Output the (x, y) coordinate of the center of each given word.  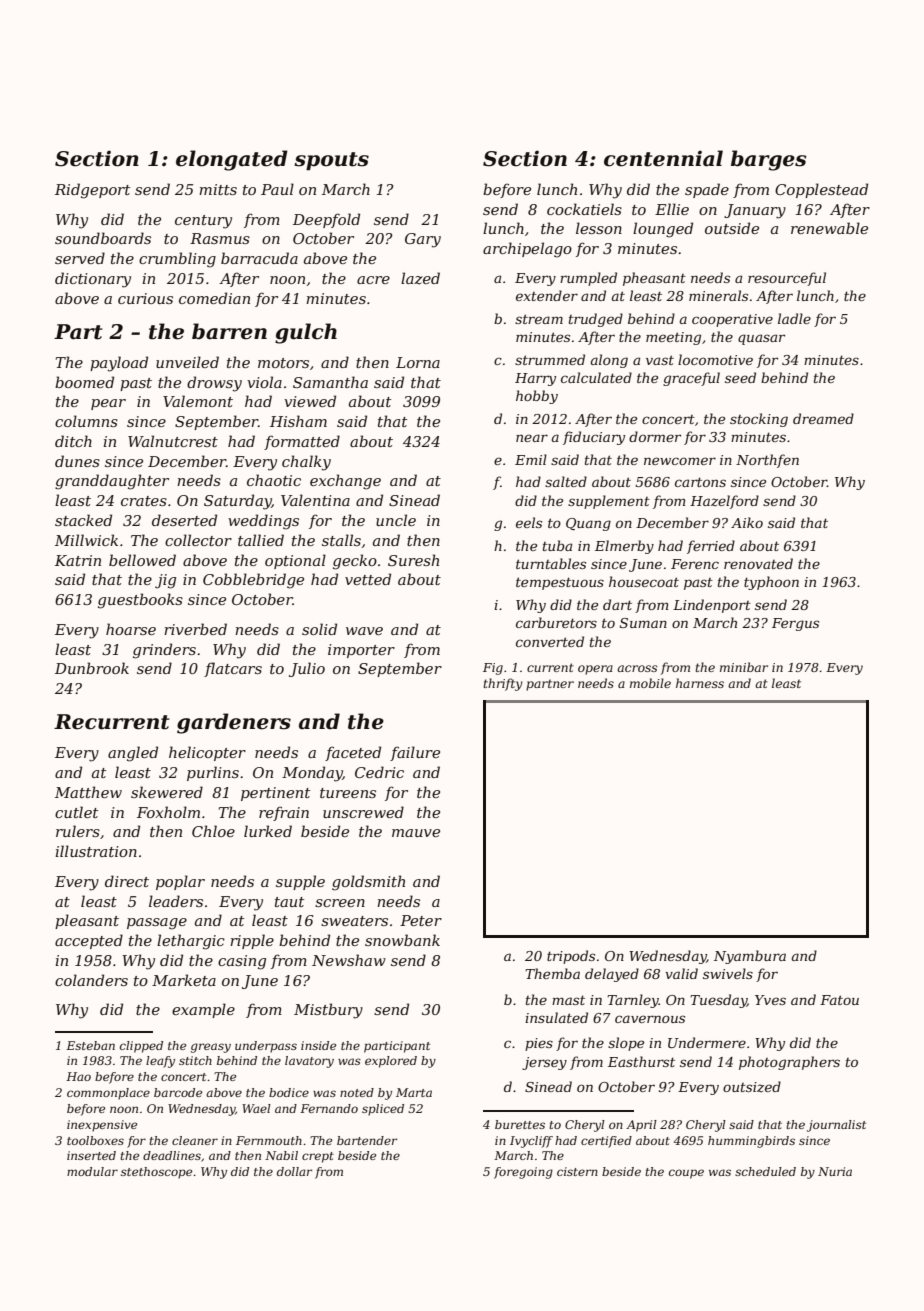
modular (92, 1171)
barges (769, 160)
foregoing (523, 1173)
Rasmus (220, 238)
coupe (686, 1174)
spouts (331, 161)
